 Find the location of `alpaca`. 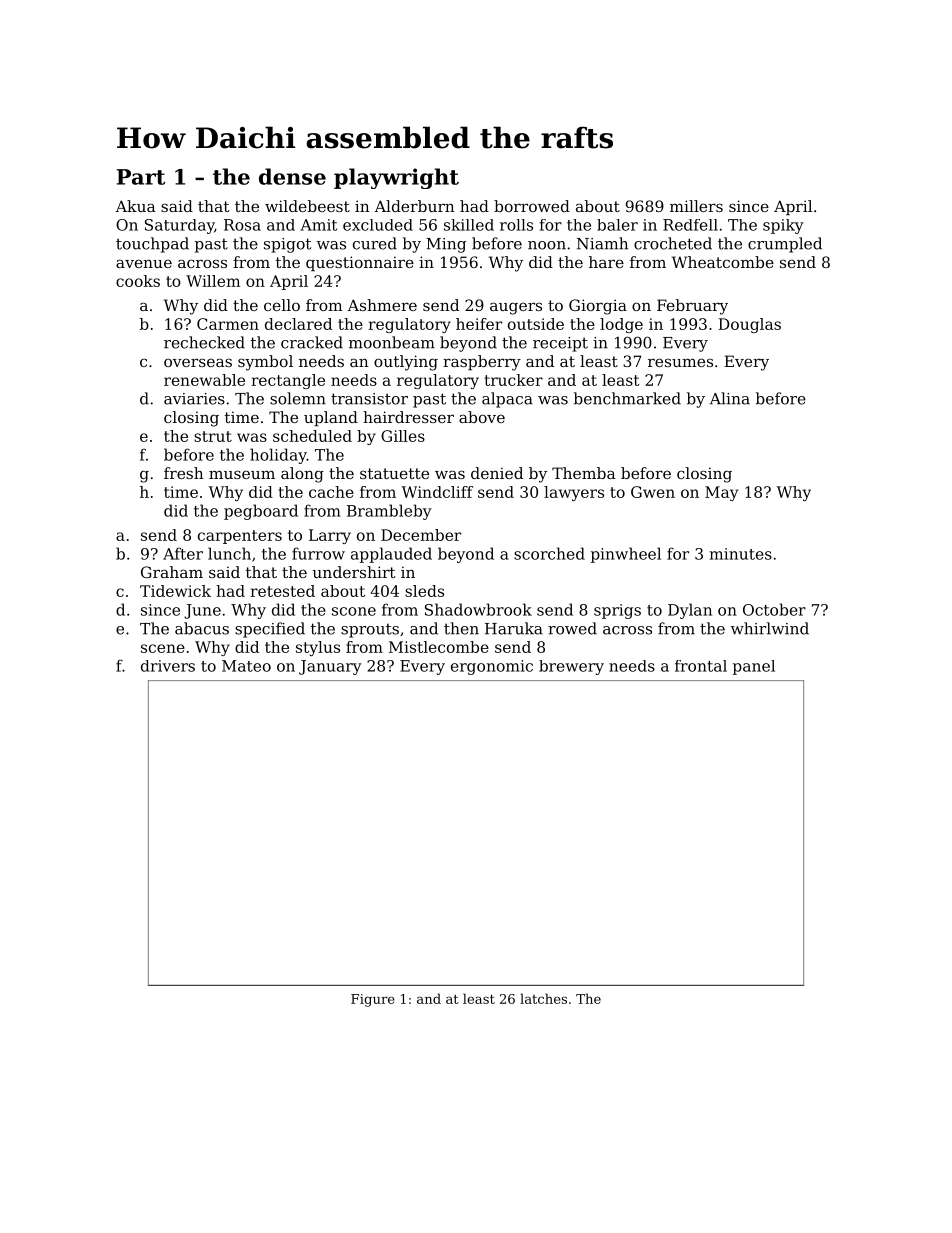

alpaca is located at coordinates (507, 400).
